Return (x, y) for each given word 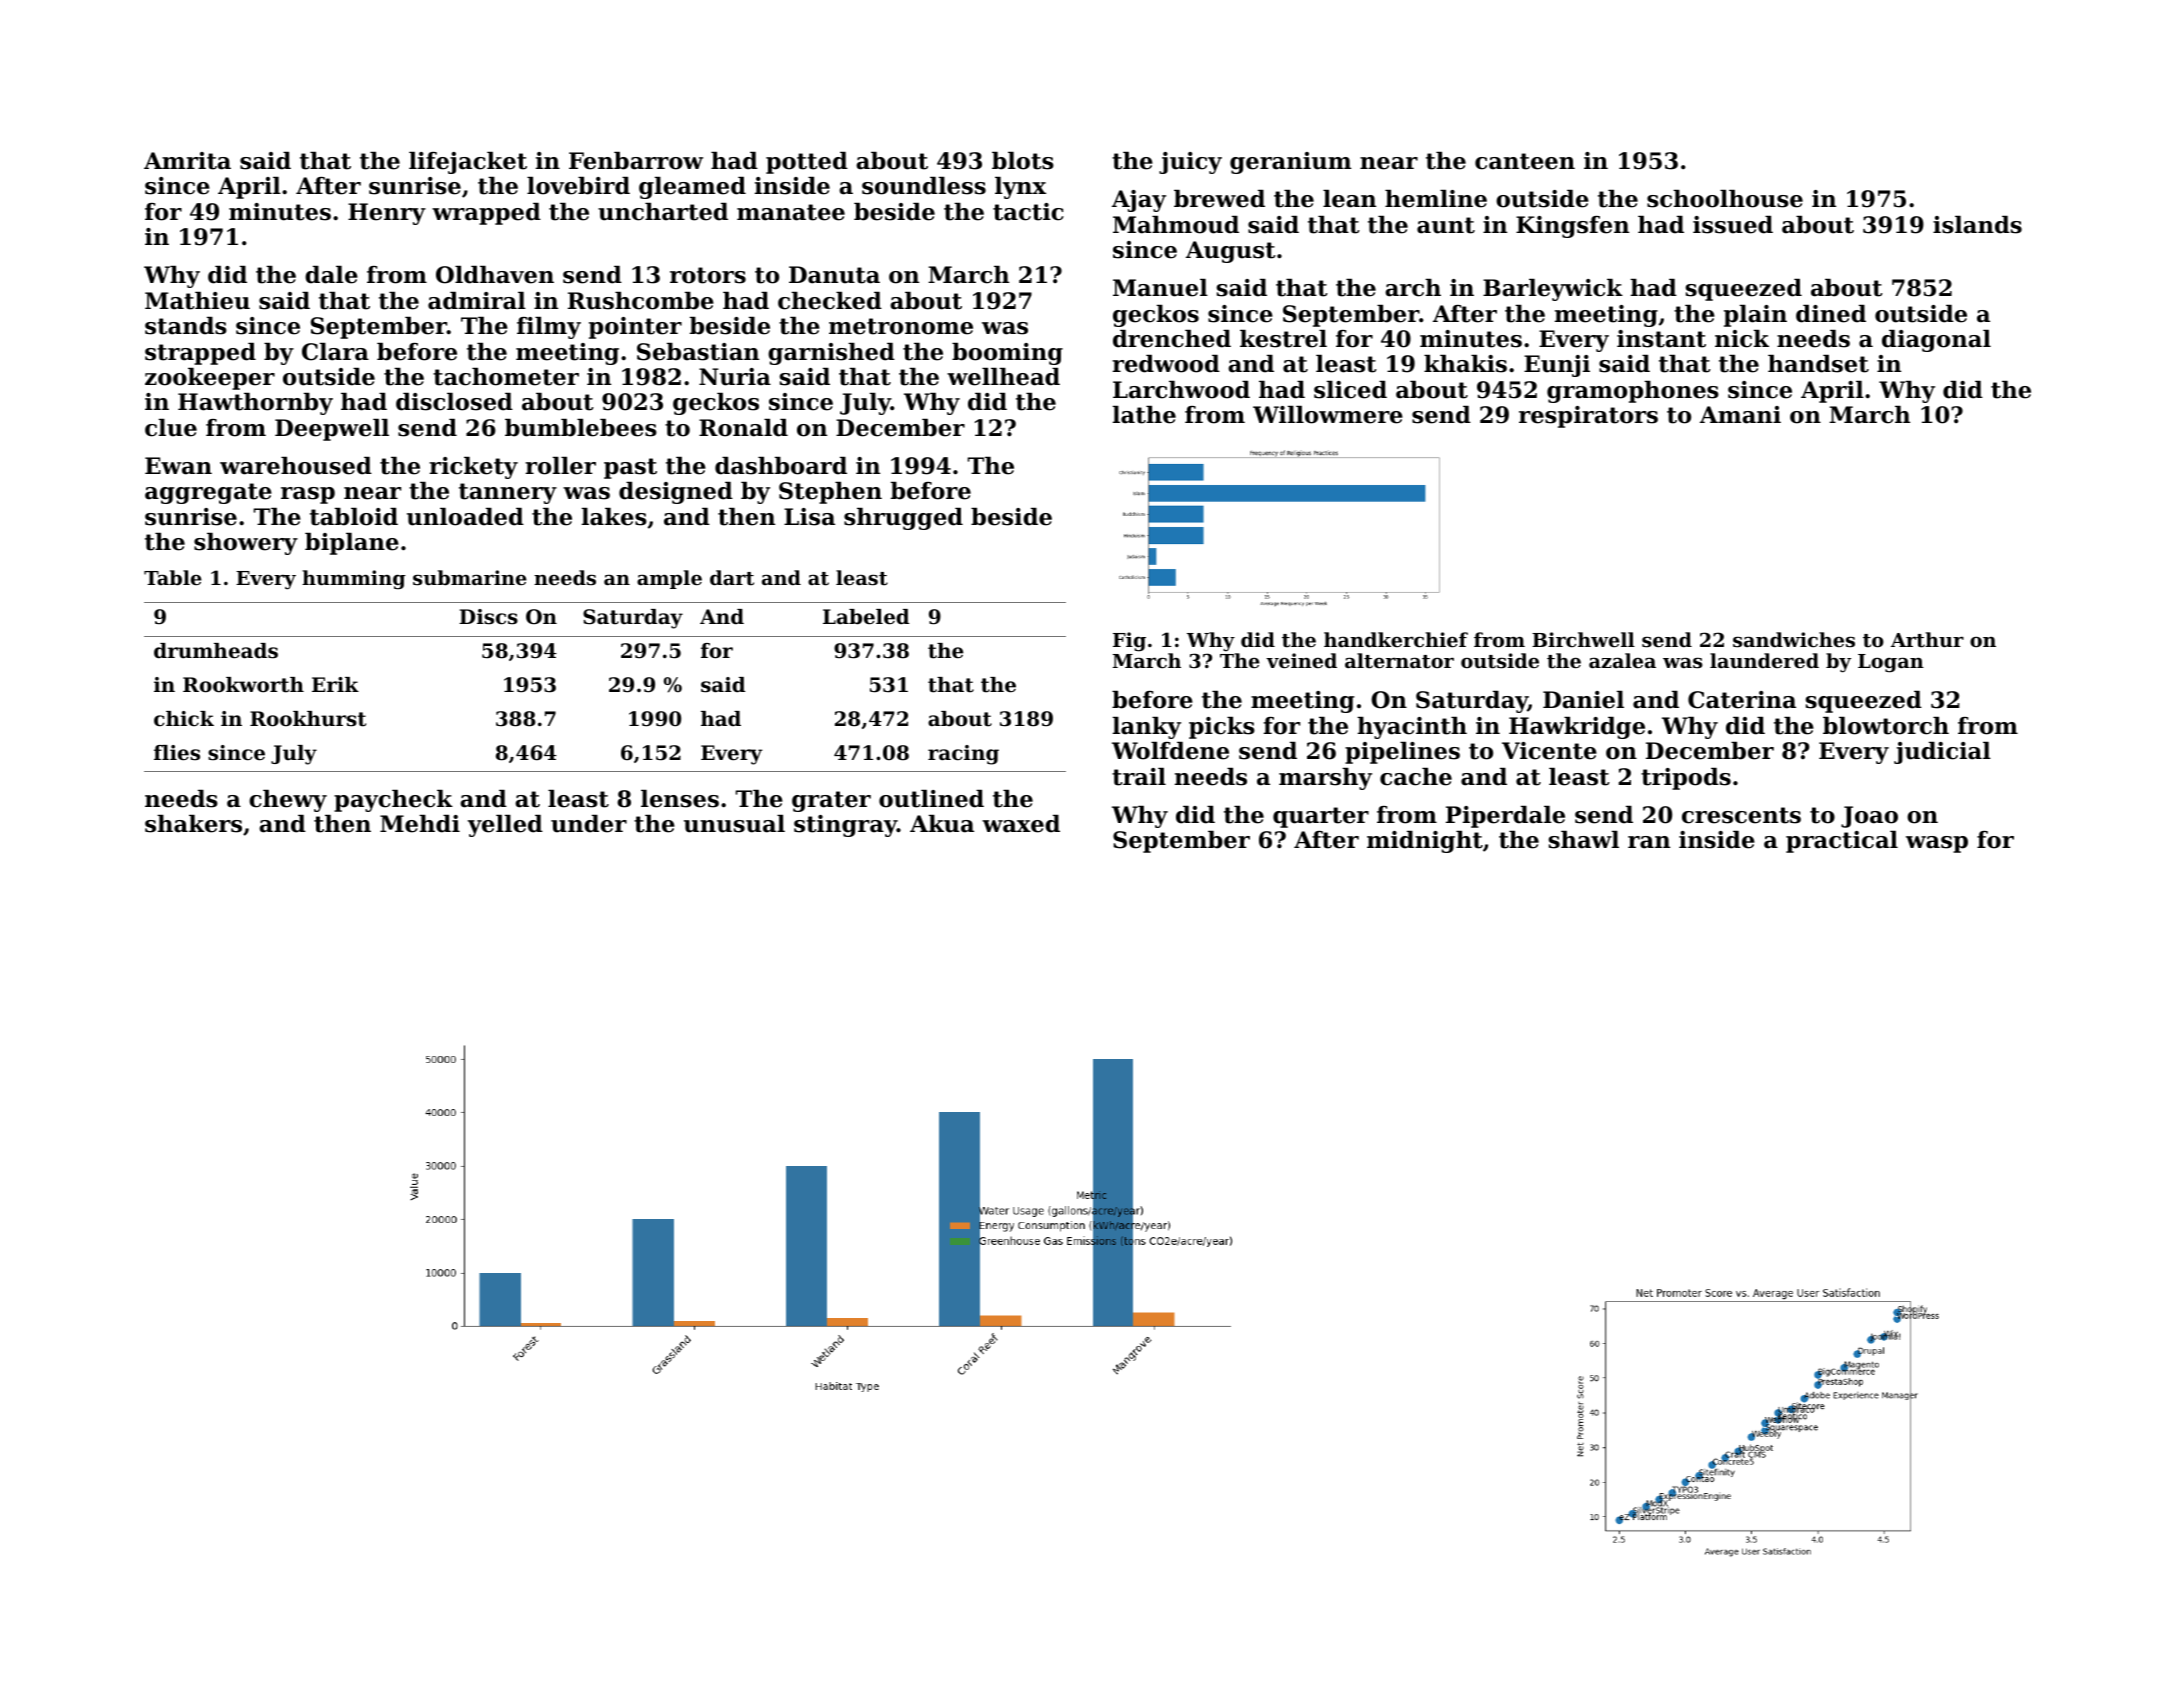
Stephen (830, 493)
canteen (1525, 161)
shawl (1583, 840)
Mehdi (420, 824)
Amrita (187, 161)
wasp (1937, 844)
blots (1023, 161)
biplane (352, 544)
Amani (1740, 415)
